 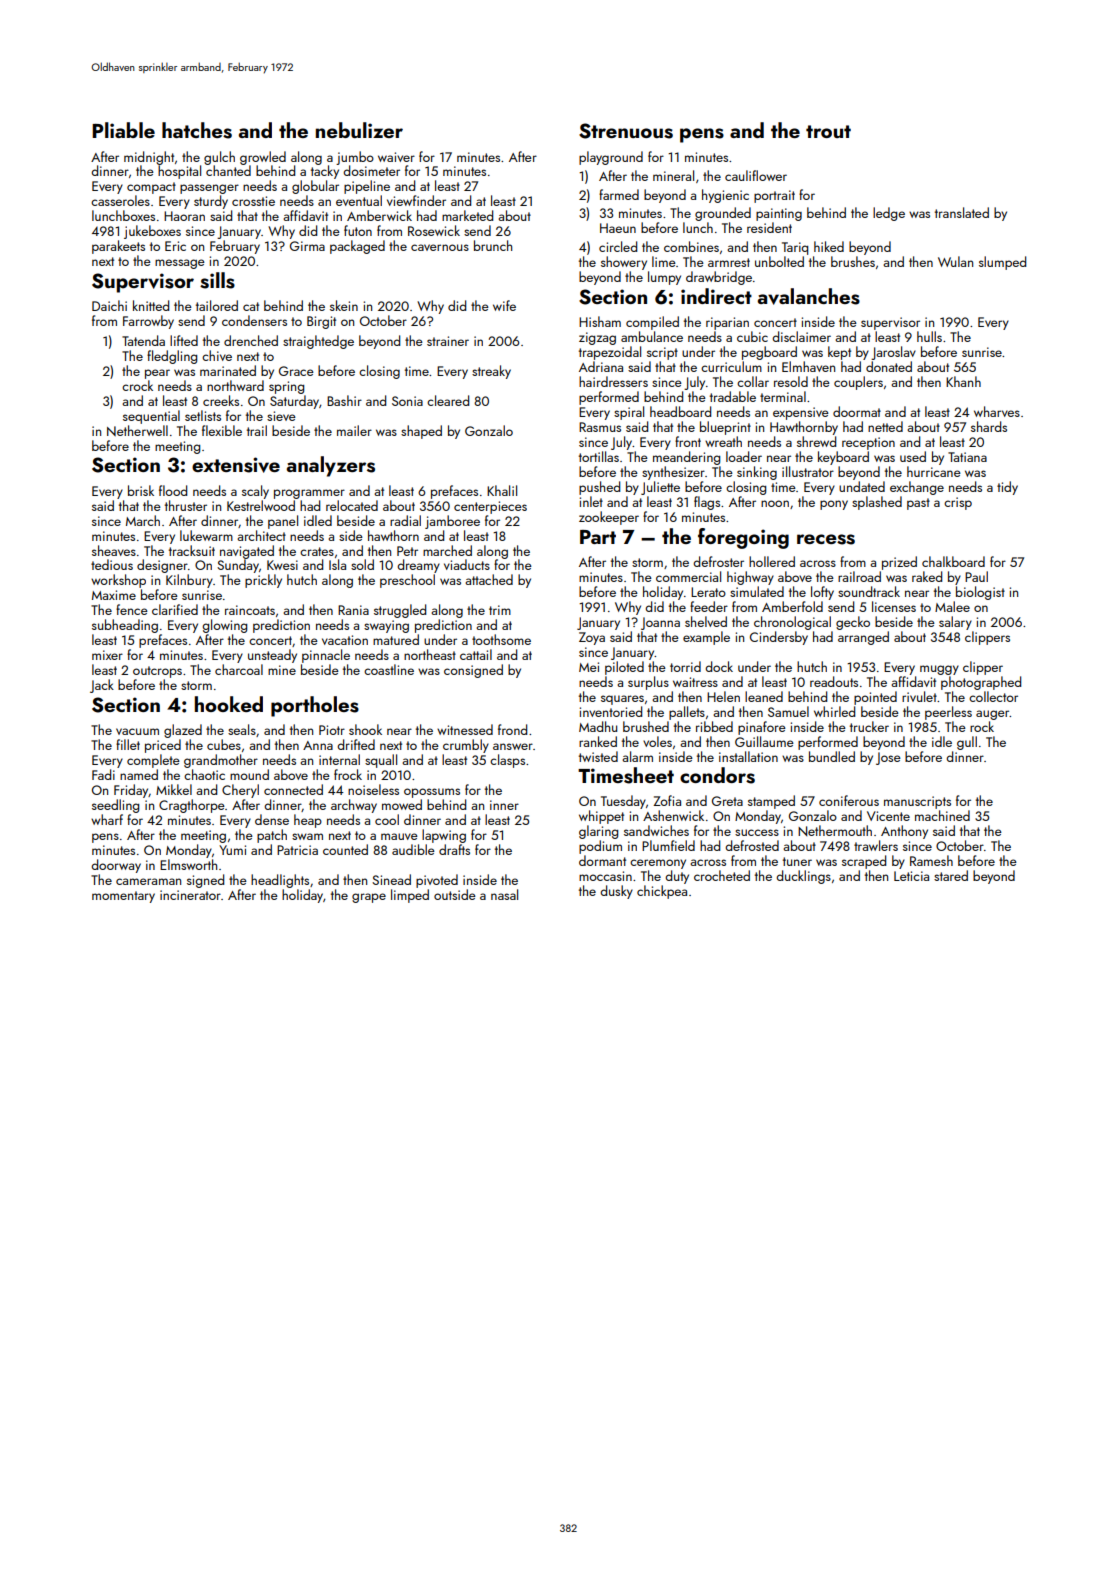 What do you see at coordinates (151, 417) in the screenshot?
I see `sequential` at bounding box center [151, 417].
